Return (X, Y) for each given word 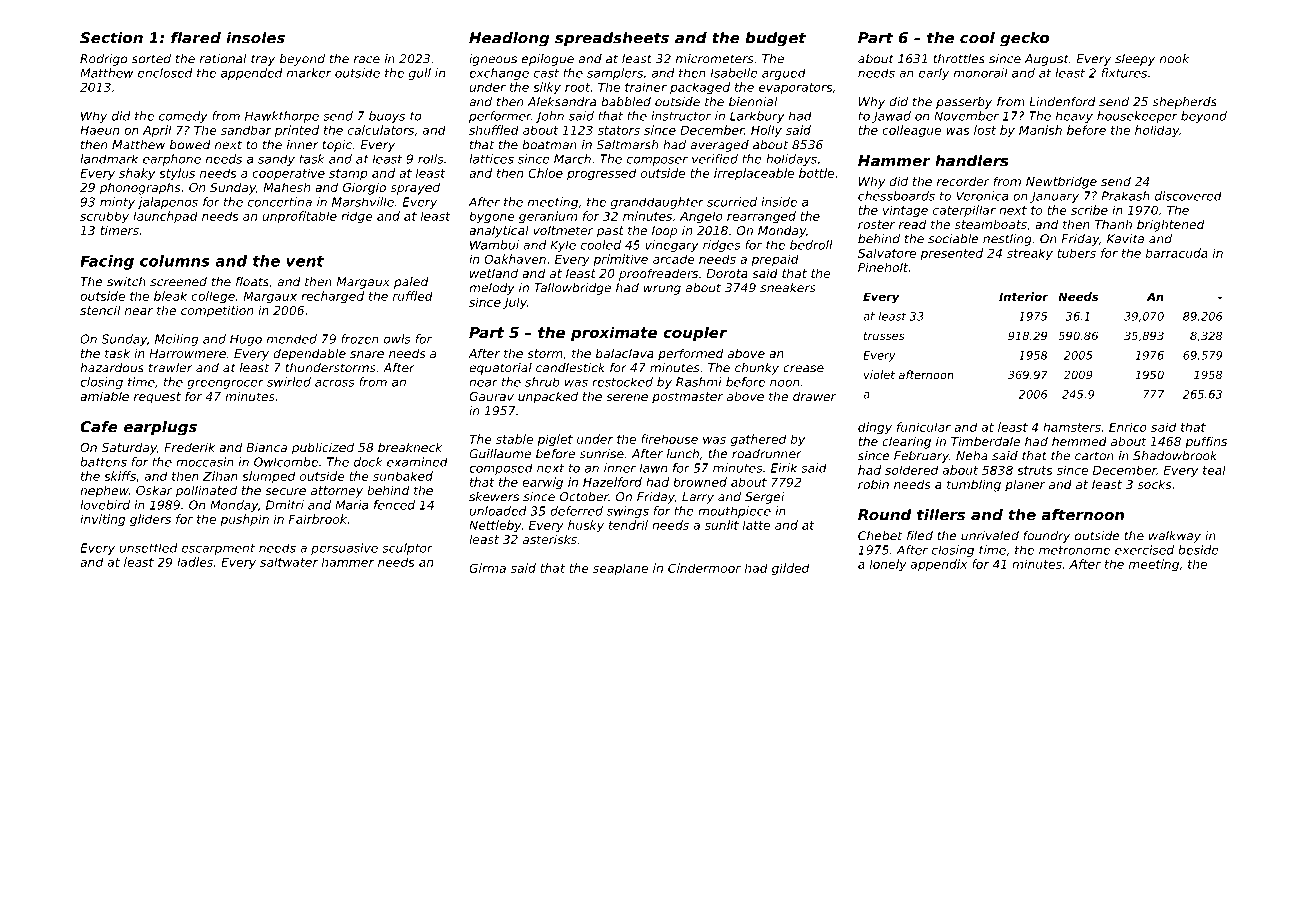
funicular (924, 427)
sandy (276, 160)
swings (628, 512)
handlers (972, 161)
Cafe (99, 427)
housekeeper (1137, 117)
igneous (493, 60)
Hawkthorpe (282, 117)
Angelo (701, 217)
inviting (103, 520)
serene (627, 397)
